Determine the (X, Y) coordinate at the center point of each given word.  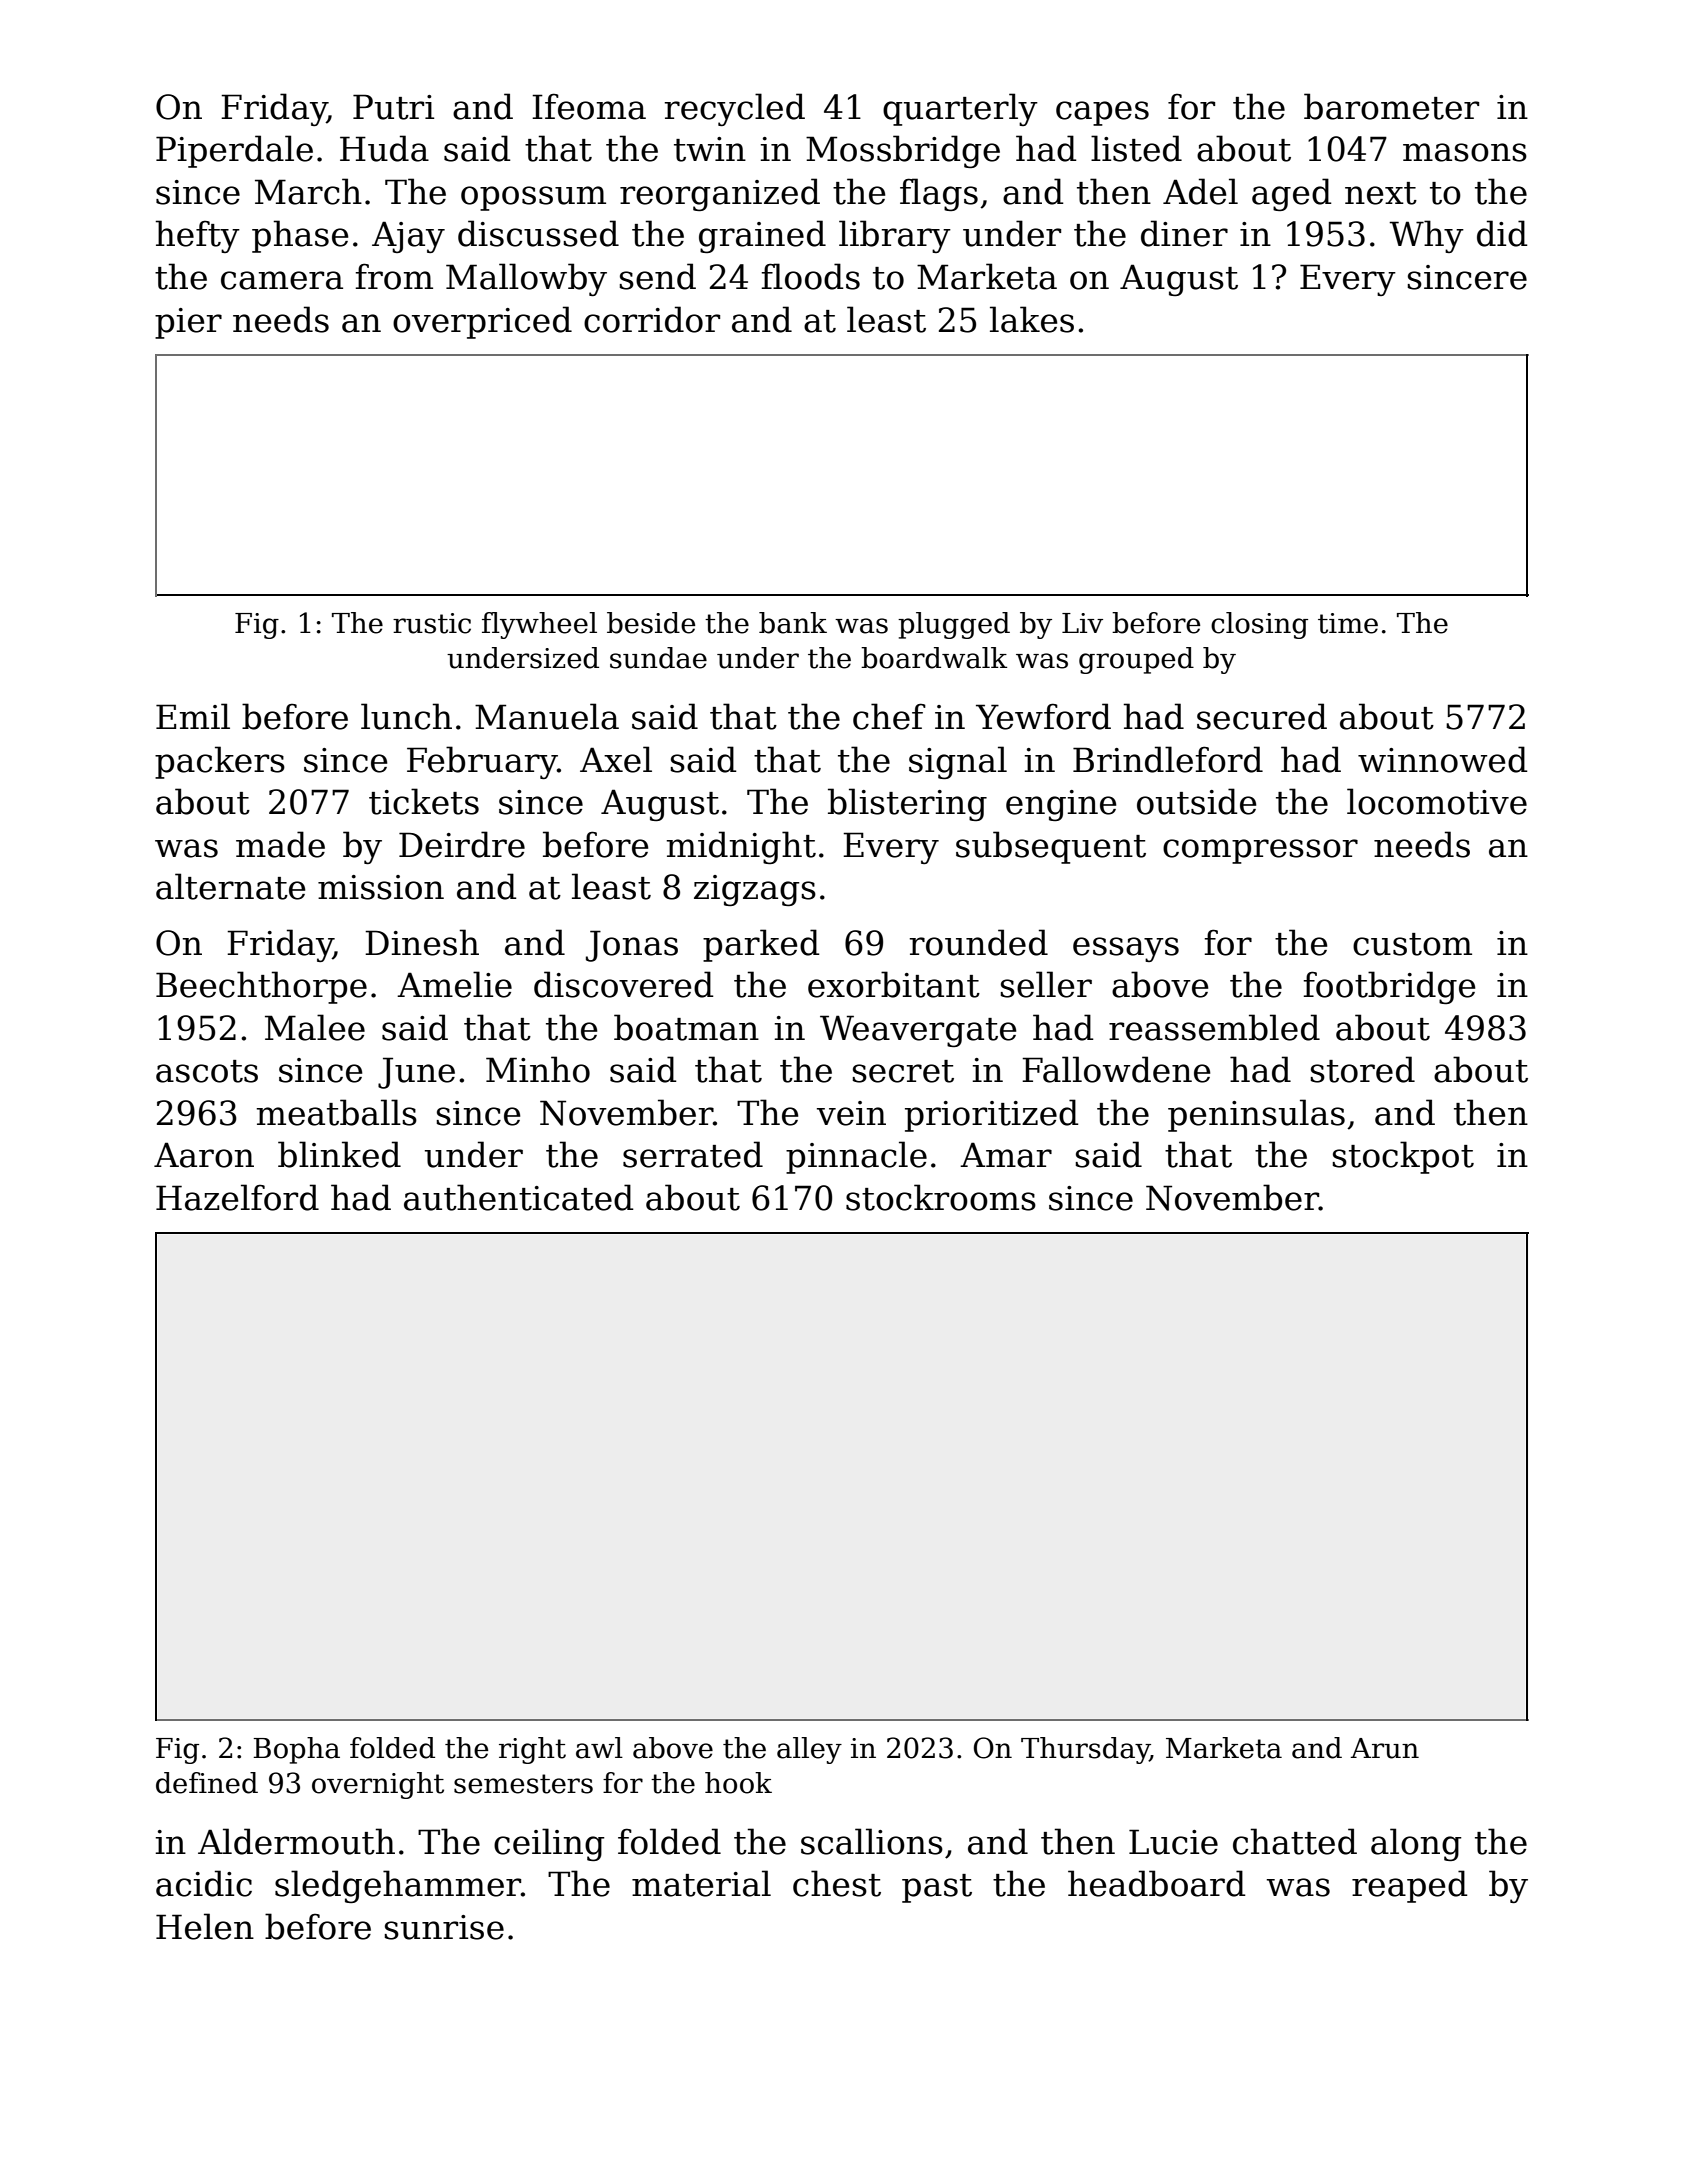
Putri (393, 107)
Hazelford (237, 1197)
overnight (378, 1785)
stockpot (1403, 1157)
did (1502, 233)
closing (1259, 625)
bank (793, 623)
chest (837, 1883)
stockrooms (941, 1197)
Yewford (1043, 716)
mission (381, 887)
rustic (432, 623)
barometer (1391, 106)
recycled (735, 109)
